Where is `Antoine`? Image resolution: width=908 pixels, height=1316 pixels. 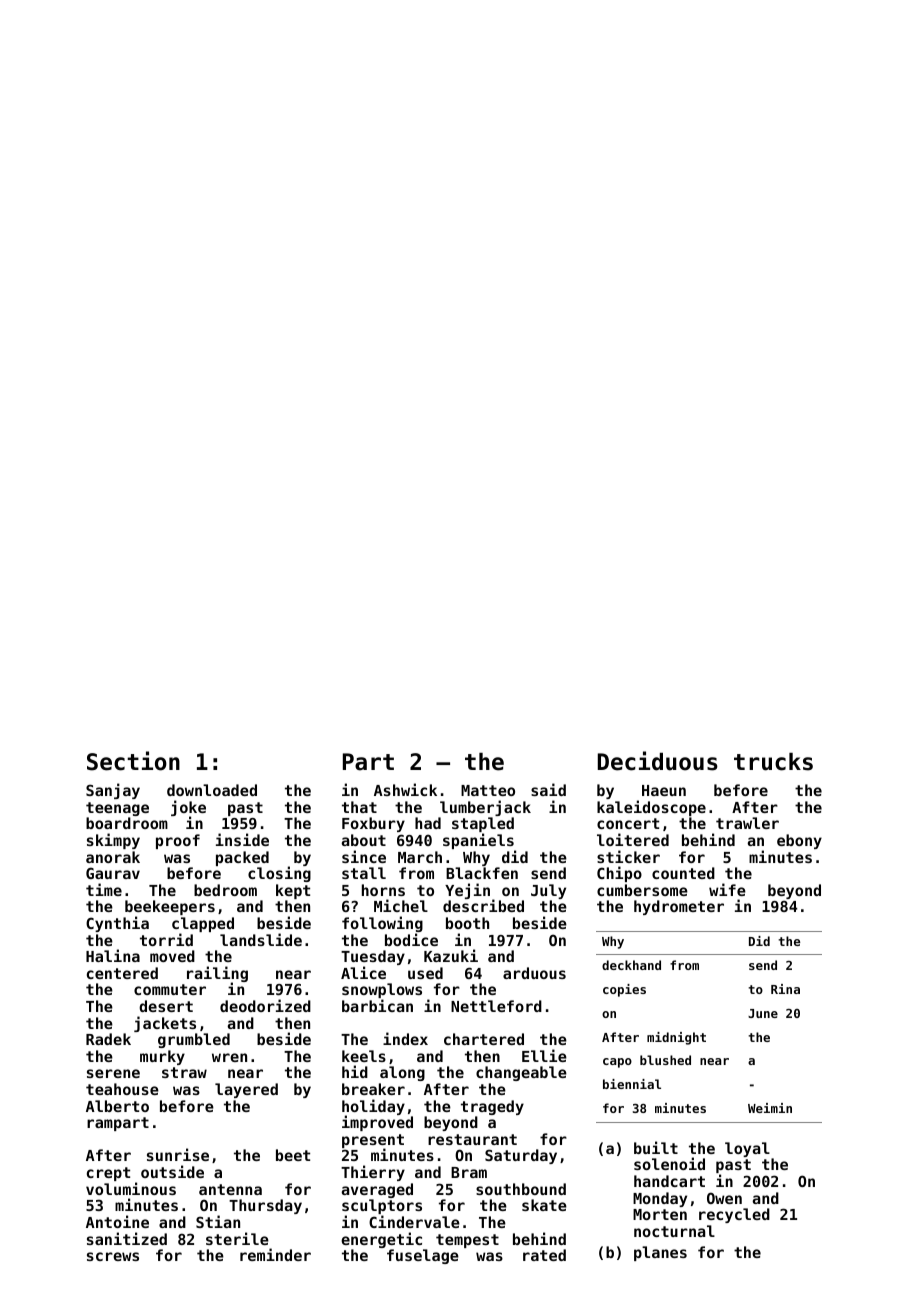
Antoine is located at coordinates (117, 1221).
